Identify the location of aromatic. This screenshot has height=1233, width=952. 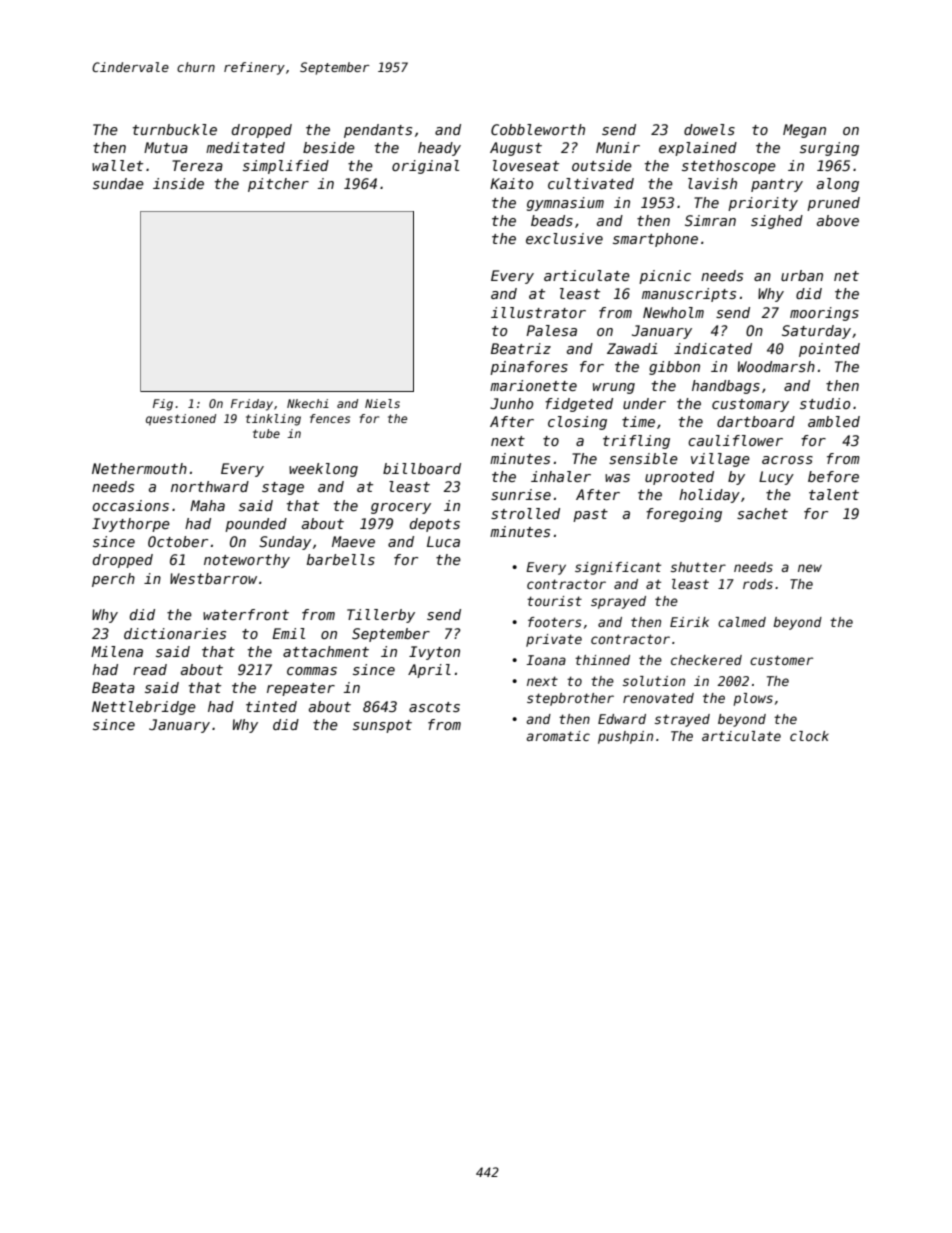
(558, 736).
